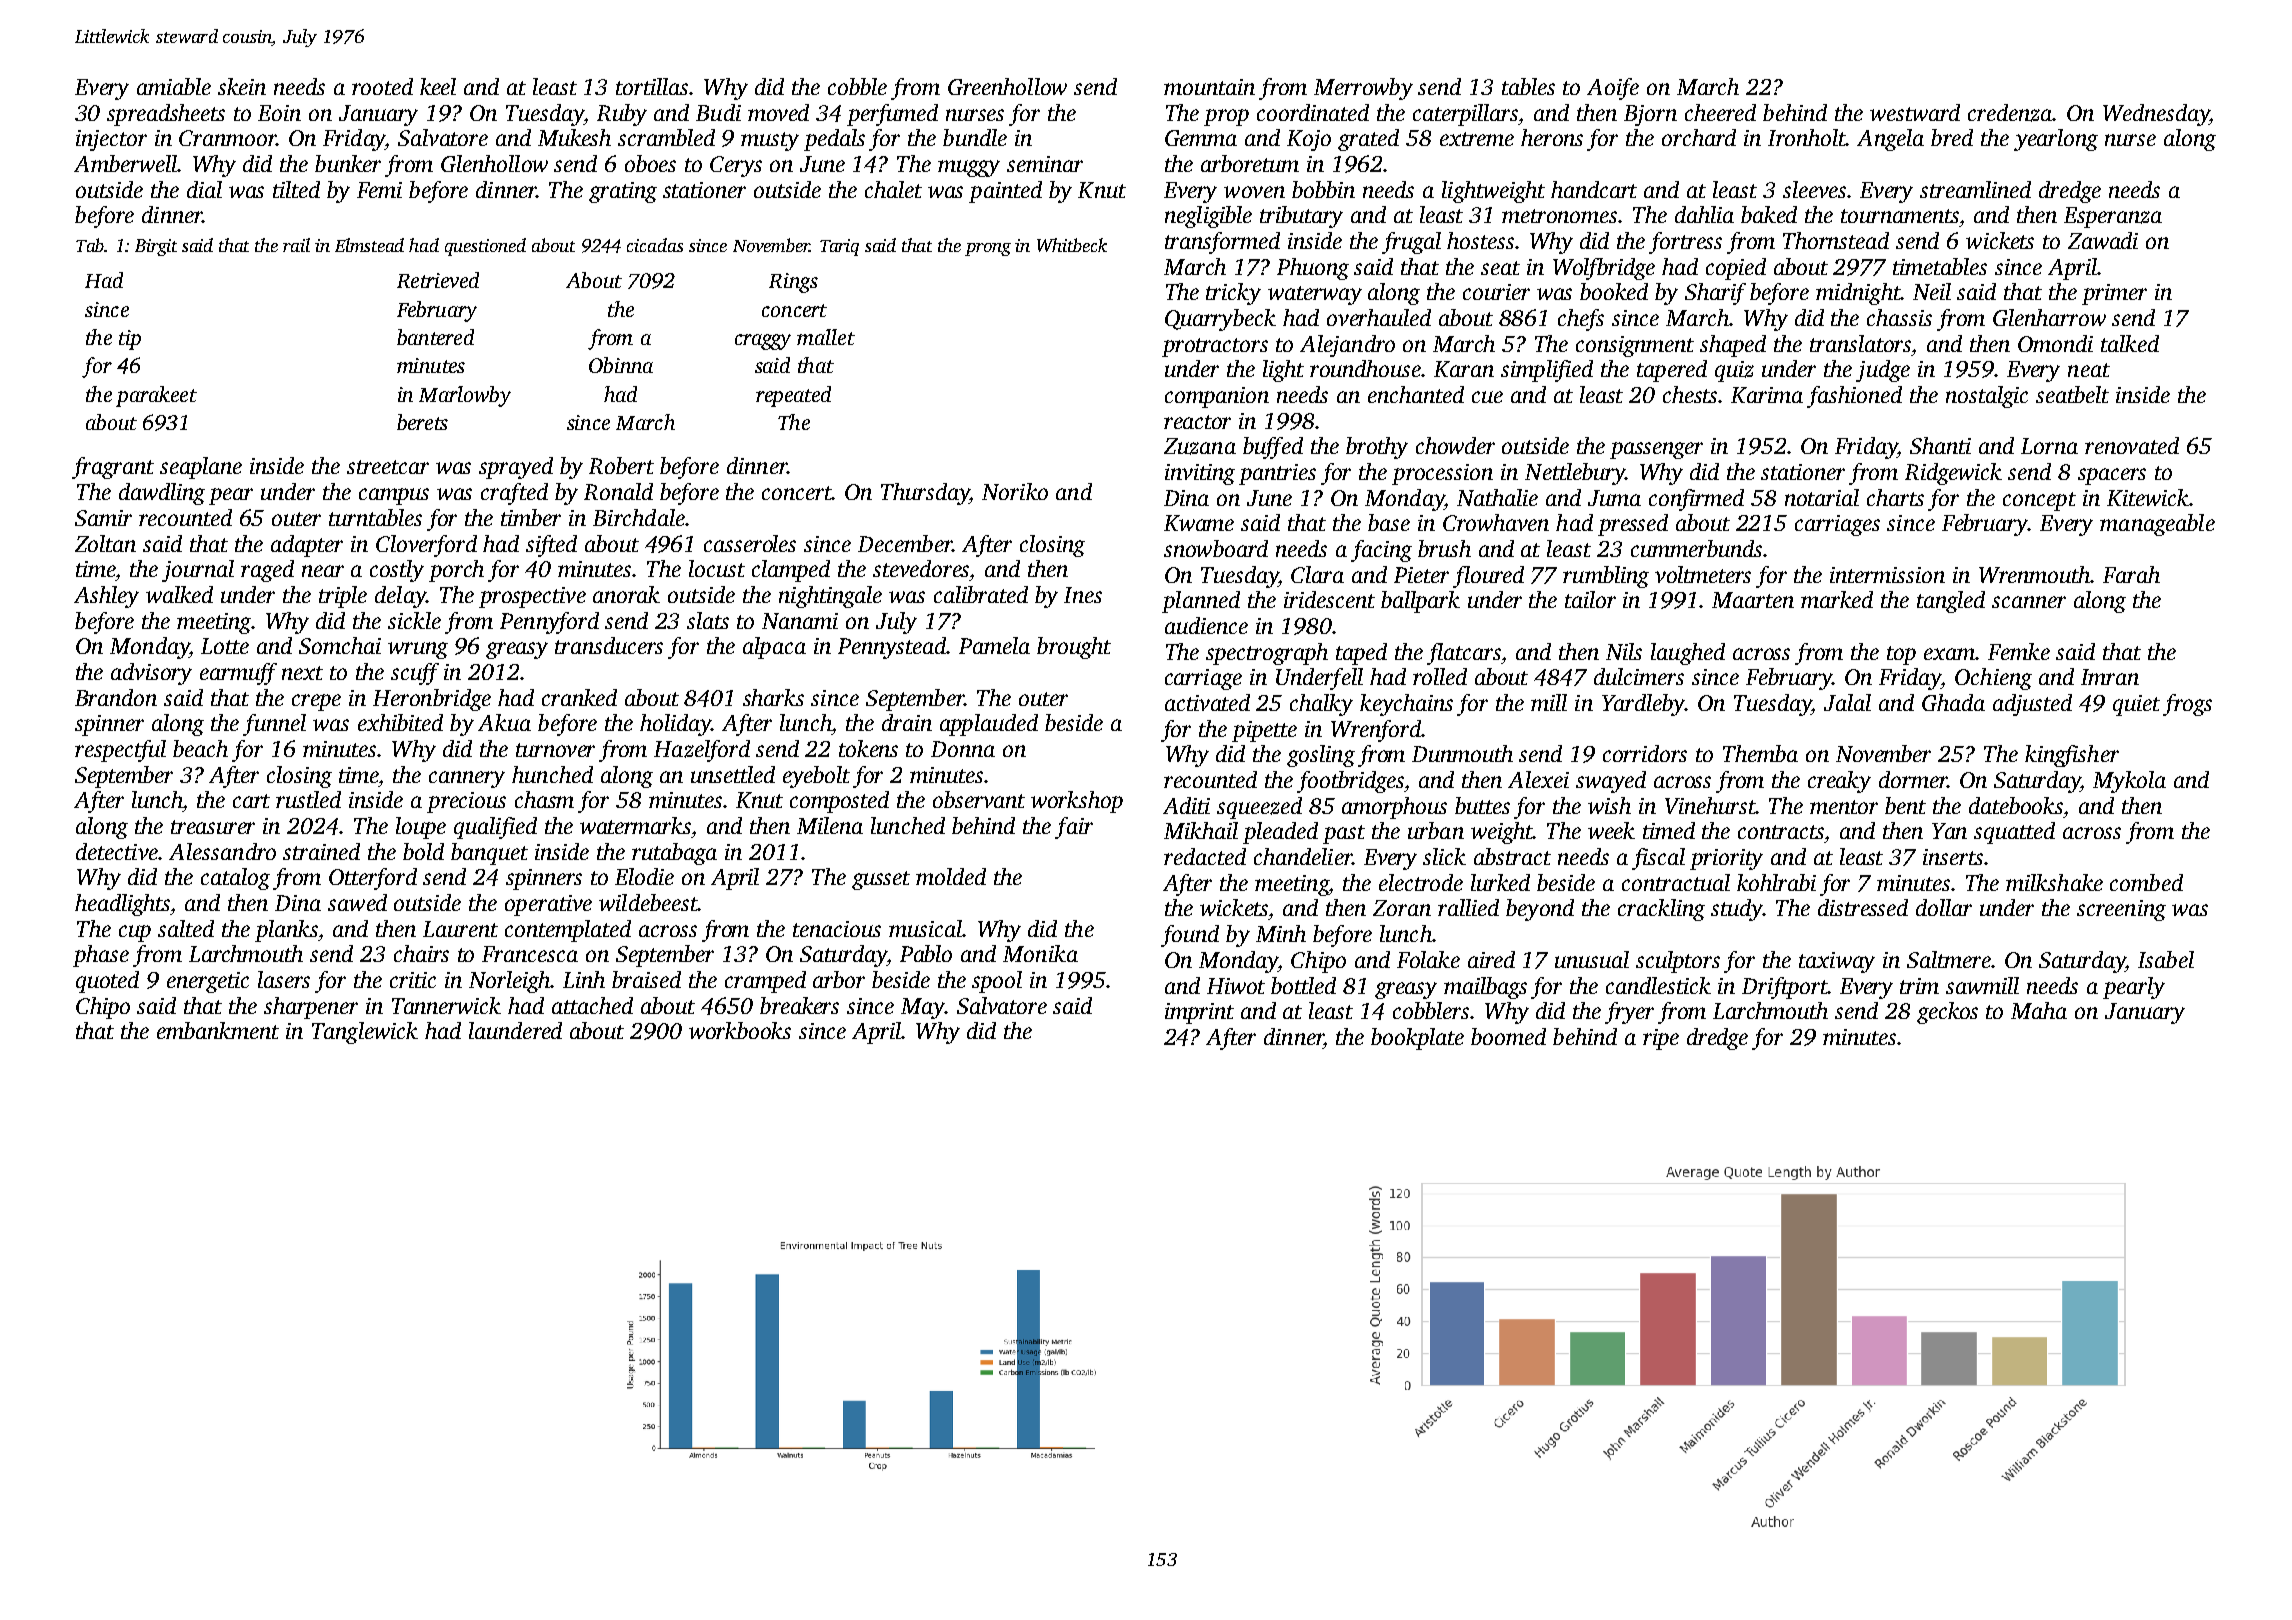 This document has height=1620, width=2292. Describe the element at coordinates (242, 86) in the document. I see `skein` at that location.
